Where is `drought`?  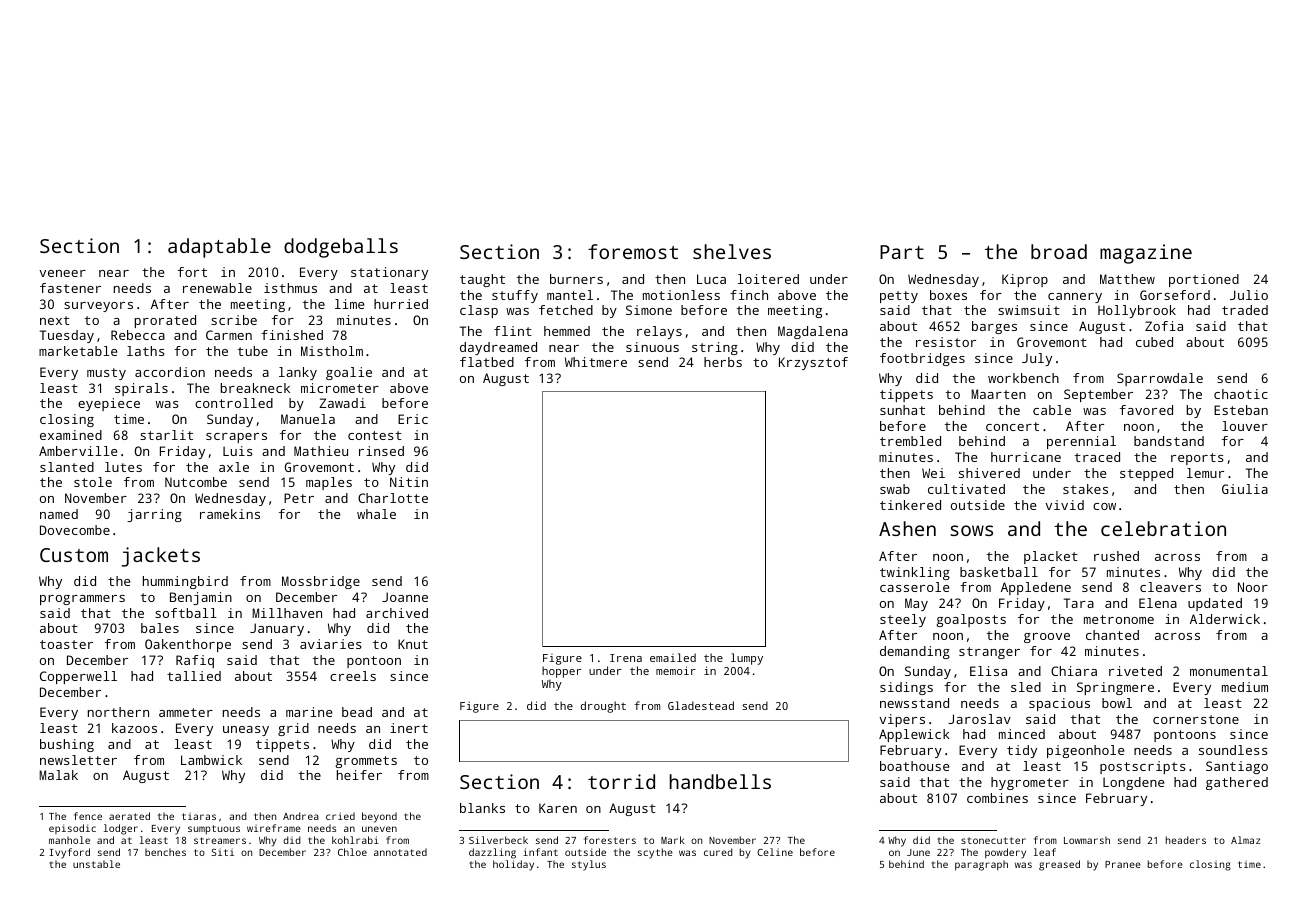 drought is located at coordinates (603, 707).
